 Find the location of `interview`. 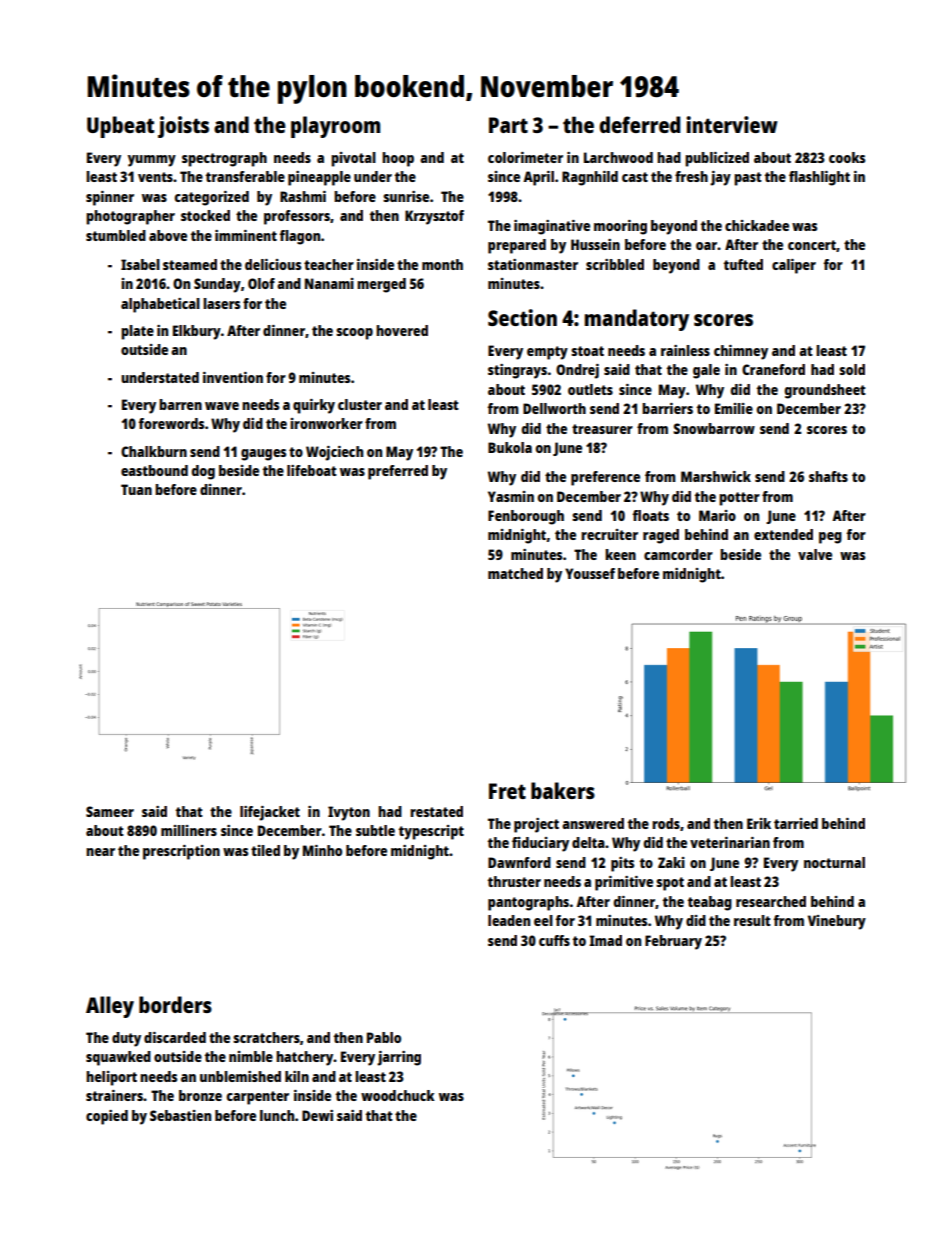

interview is located at coordinates (732, 124).
